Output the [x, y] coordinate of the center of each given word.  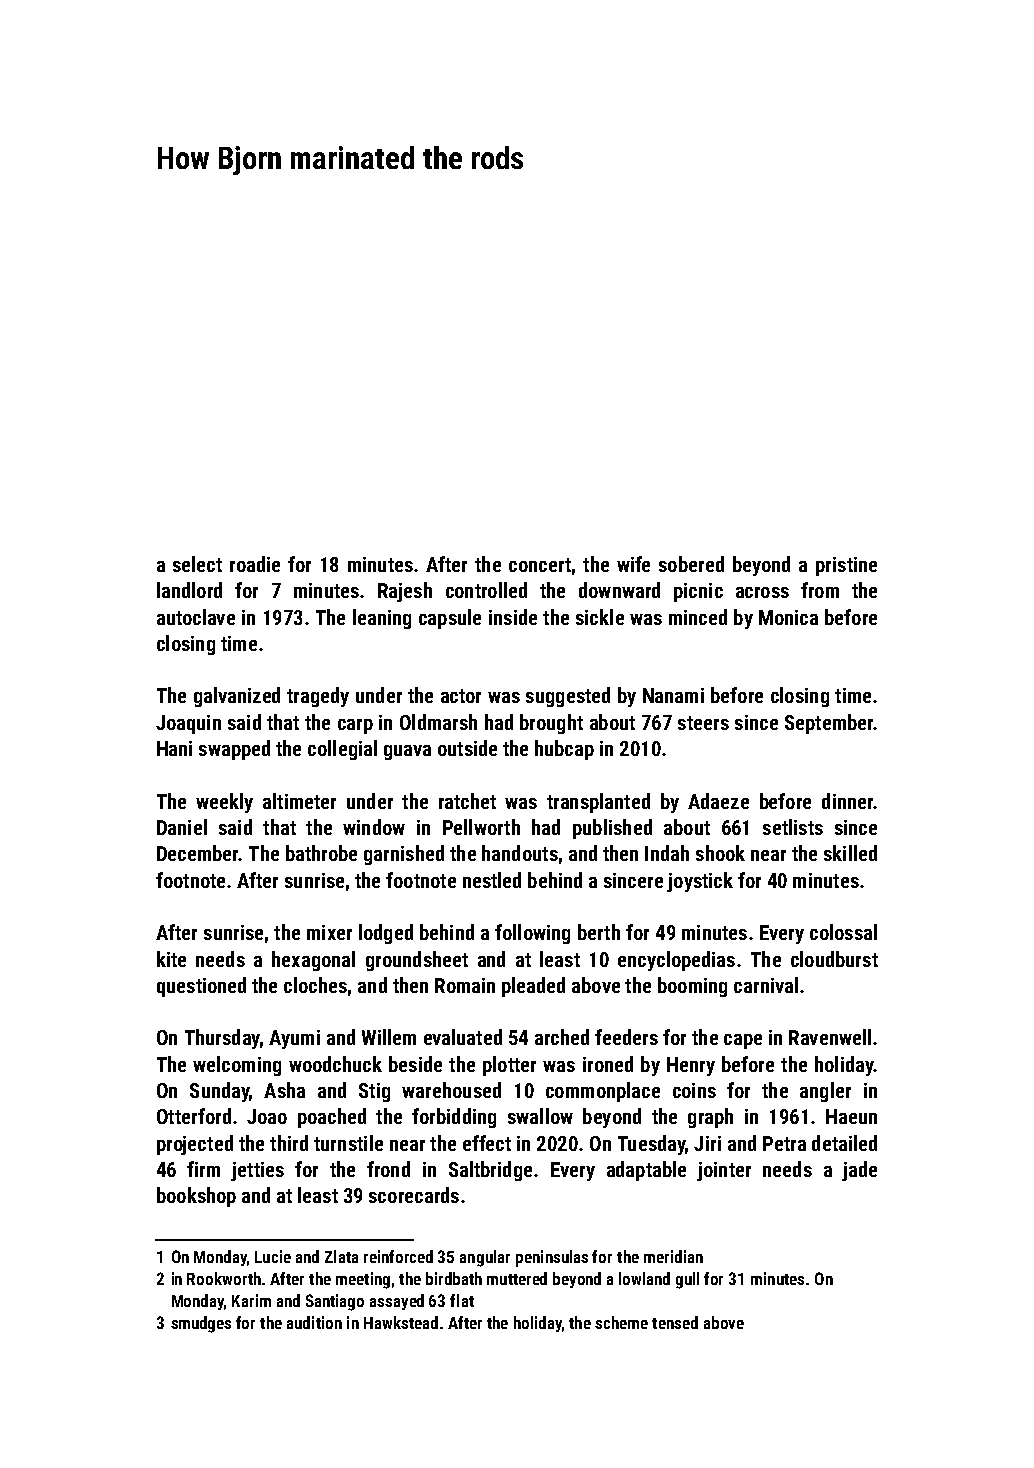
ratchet [467, 801]
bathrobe [321, 853]
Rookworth [224, 1278]
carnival [766, 985]
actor [461, 696]
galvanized [237, 697]
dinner [847, 801]
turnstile [348, 1143]
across [762, 592]
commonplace [603, 1092]
